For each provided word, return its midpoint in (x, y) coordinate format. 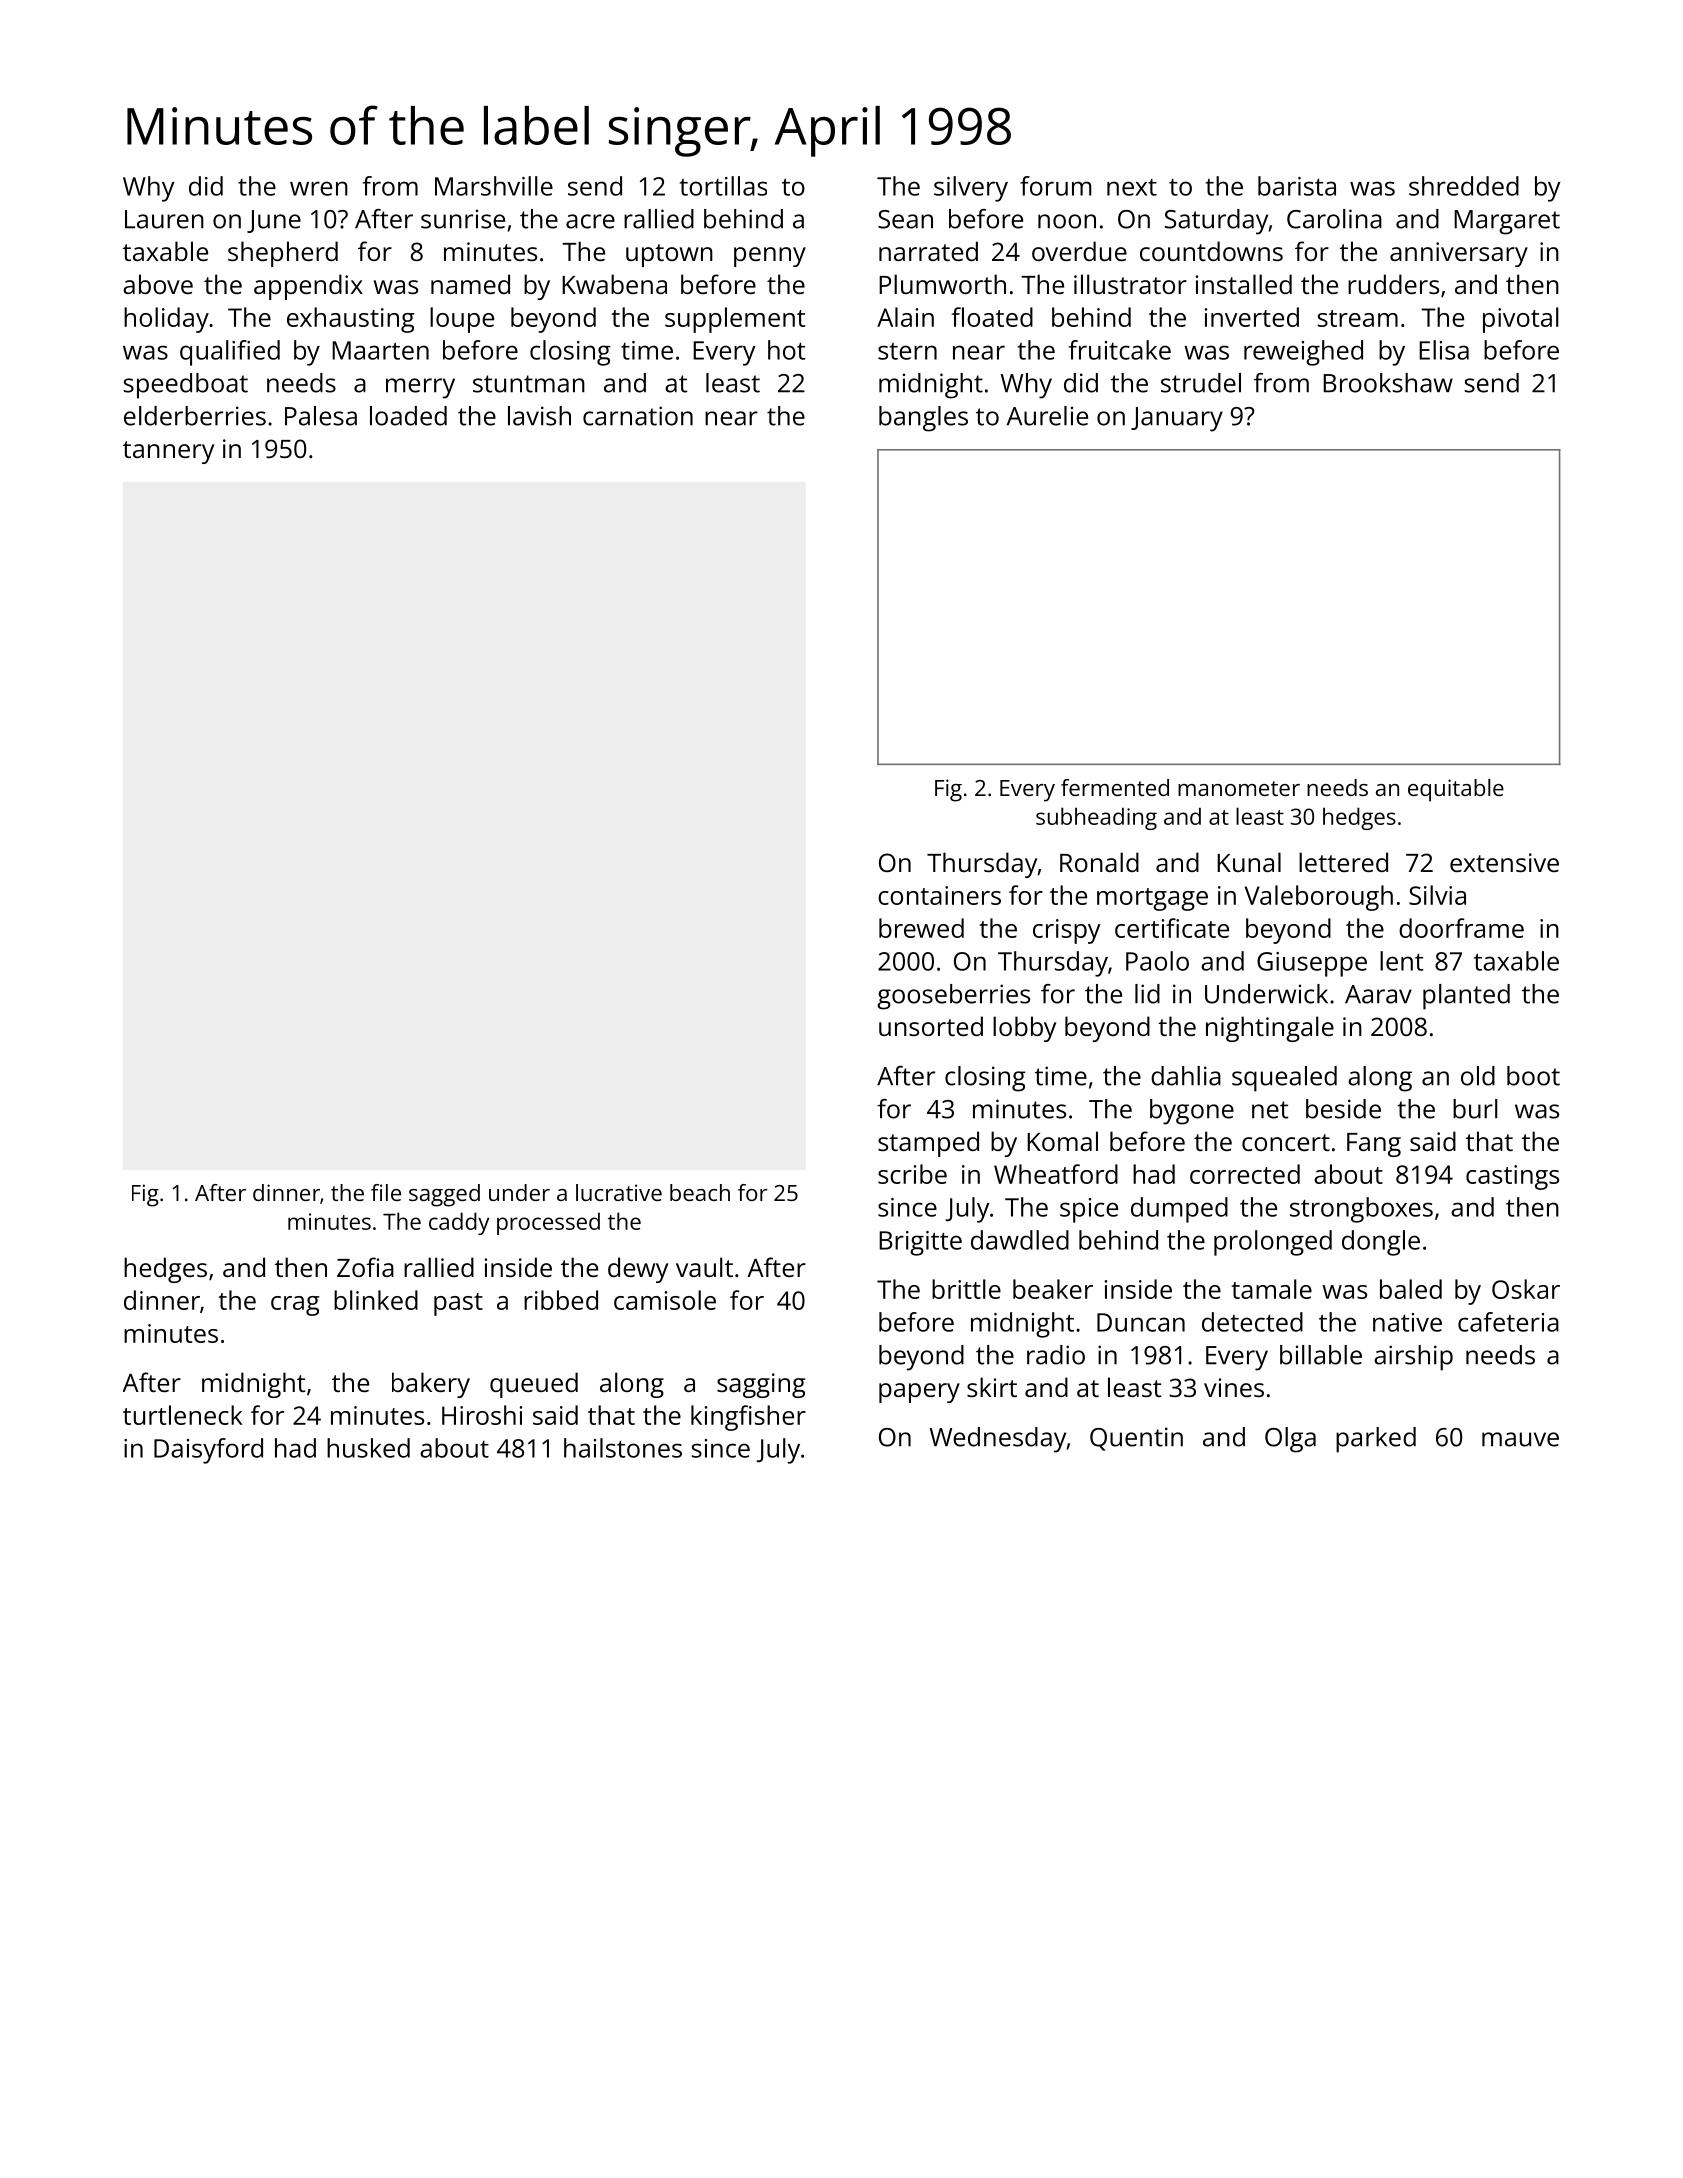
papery (919, 1393)
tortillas (723, 186)
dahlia (1186, 1076)
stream (1358, 318)
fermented (1115, 787)
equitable (1456, 790)
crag (295, 1306)
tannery (168, 452)
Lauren (164, 219)
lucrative (619, 1192)
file (386, 1192)
